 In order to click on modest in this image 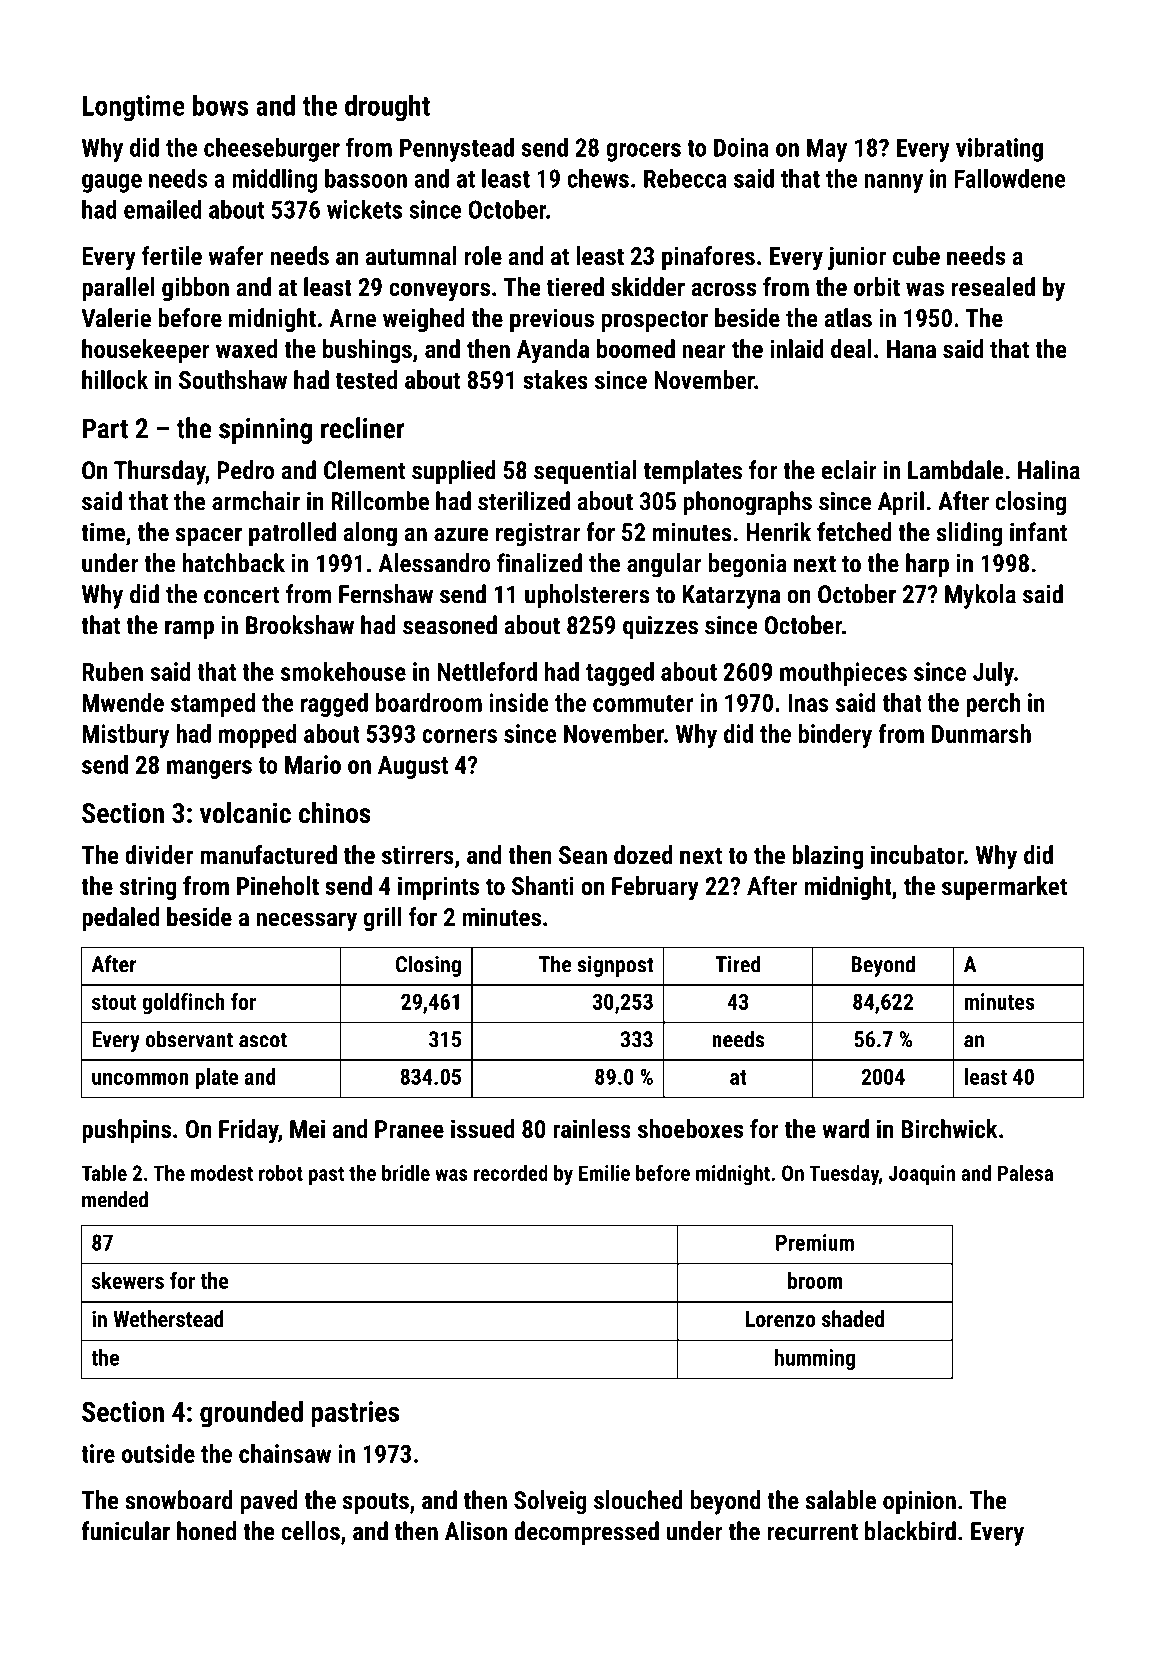, I will do `click(222, 1173)`.
